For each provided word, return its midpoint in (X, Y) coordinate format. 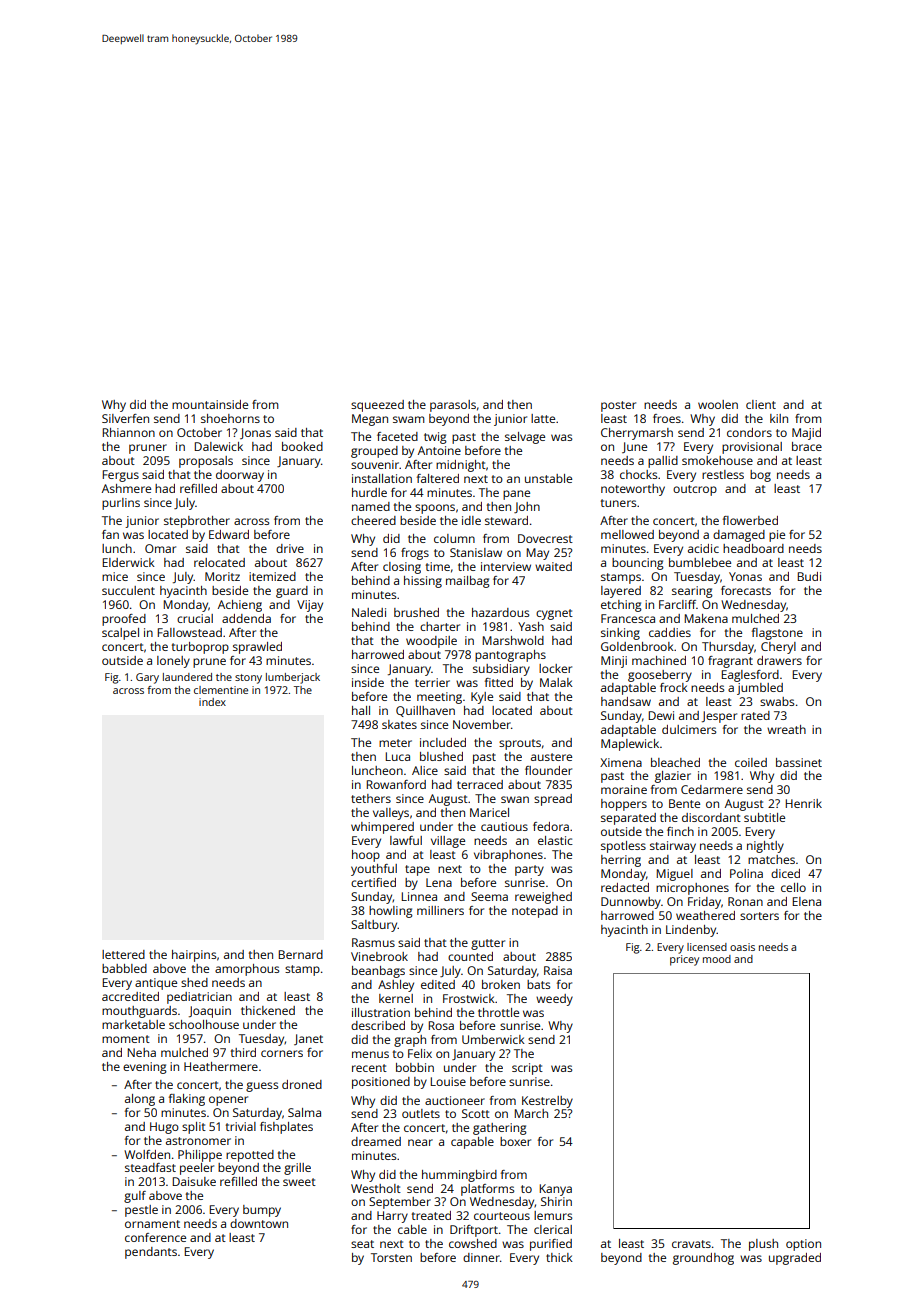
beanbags (378, 972)
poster (618, 406)
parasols (453, 406)
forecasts (746, 590)
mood (717, 959)
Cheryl (778, 648)
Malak (556, 682)
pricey (684, 960)
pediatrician (199, 998)
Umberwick (493, 1039)
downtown (259, 1223)
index (212, 702)
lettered (123, 954)
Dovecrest (545, 538)
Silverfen (125, 418)
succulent (128, 590)
